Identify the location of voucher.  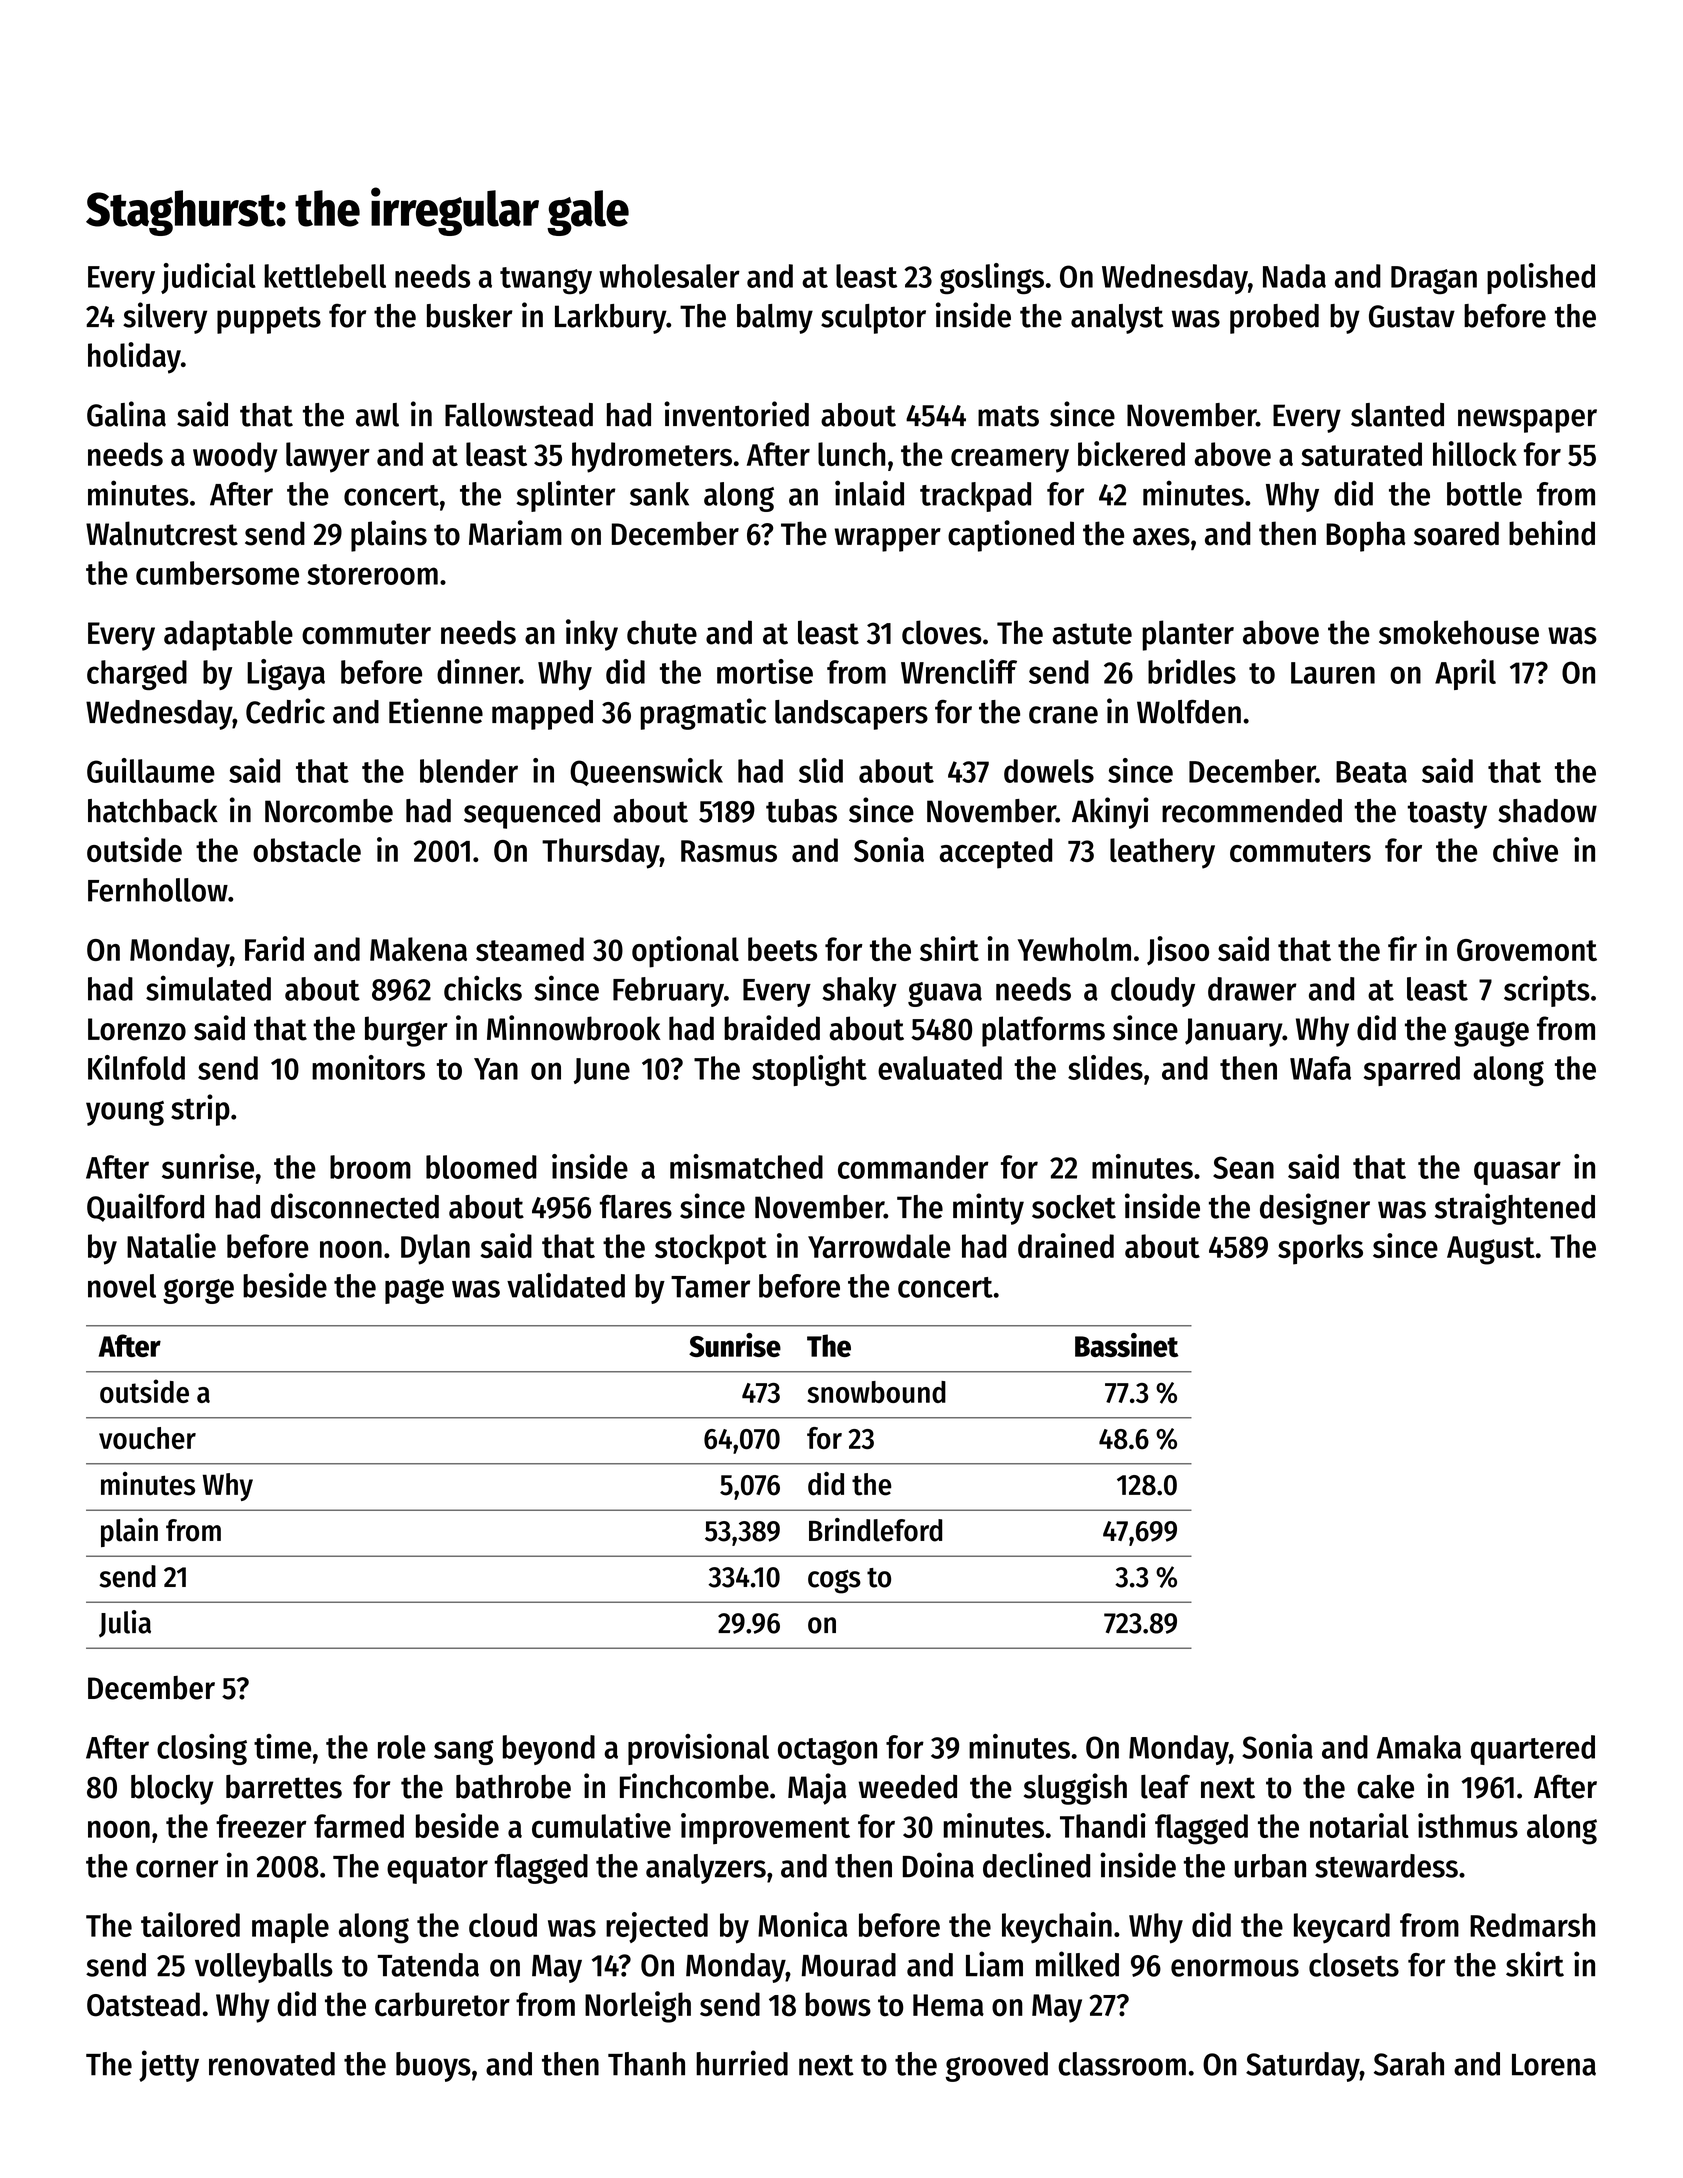
(147, 1438).
